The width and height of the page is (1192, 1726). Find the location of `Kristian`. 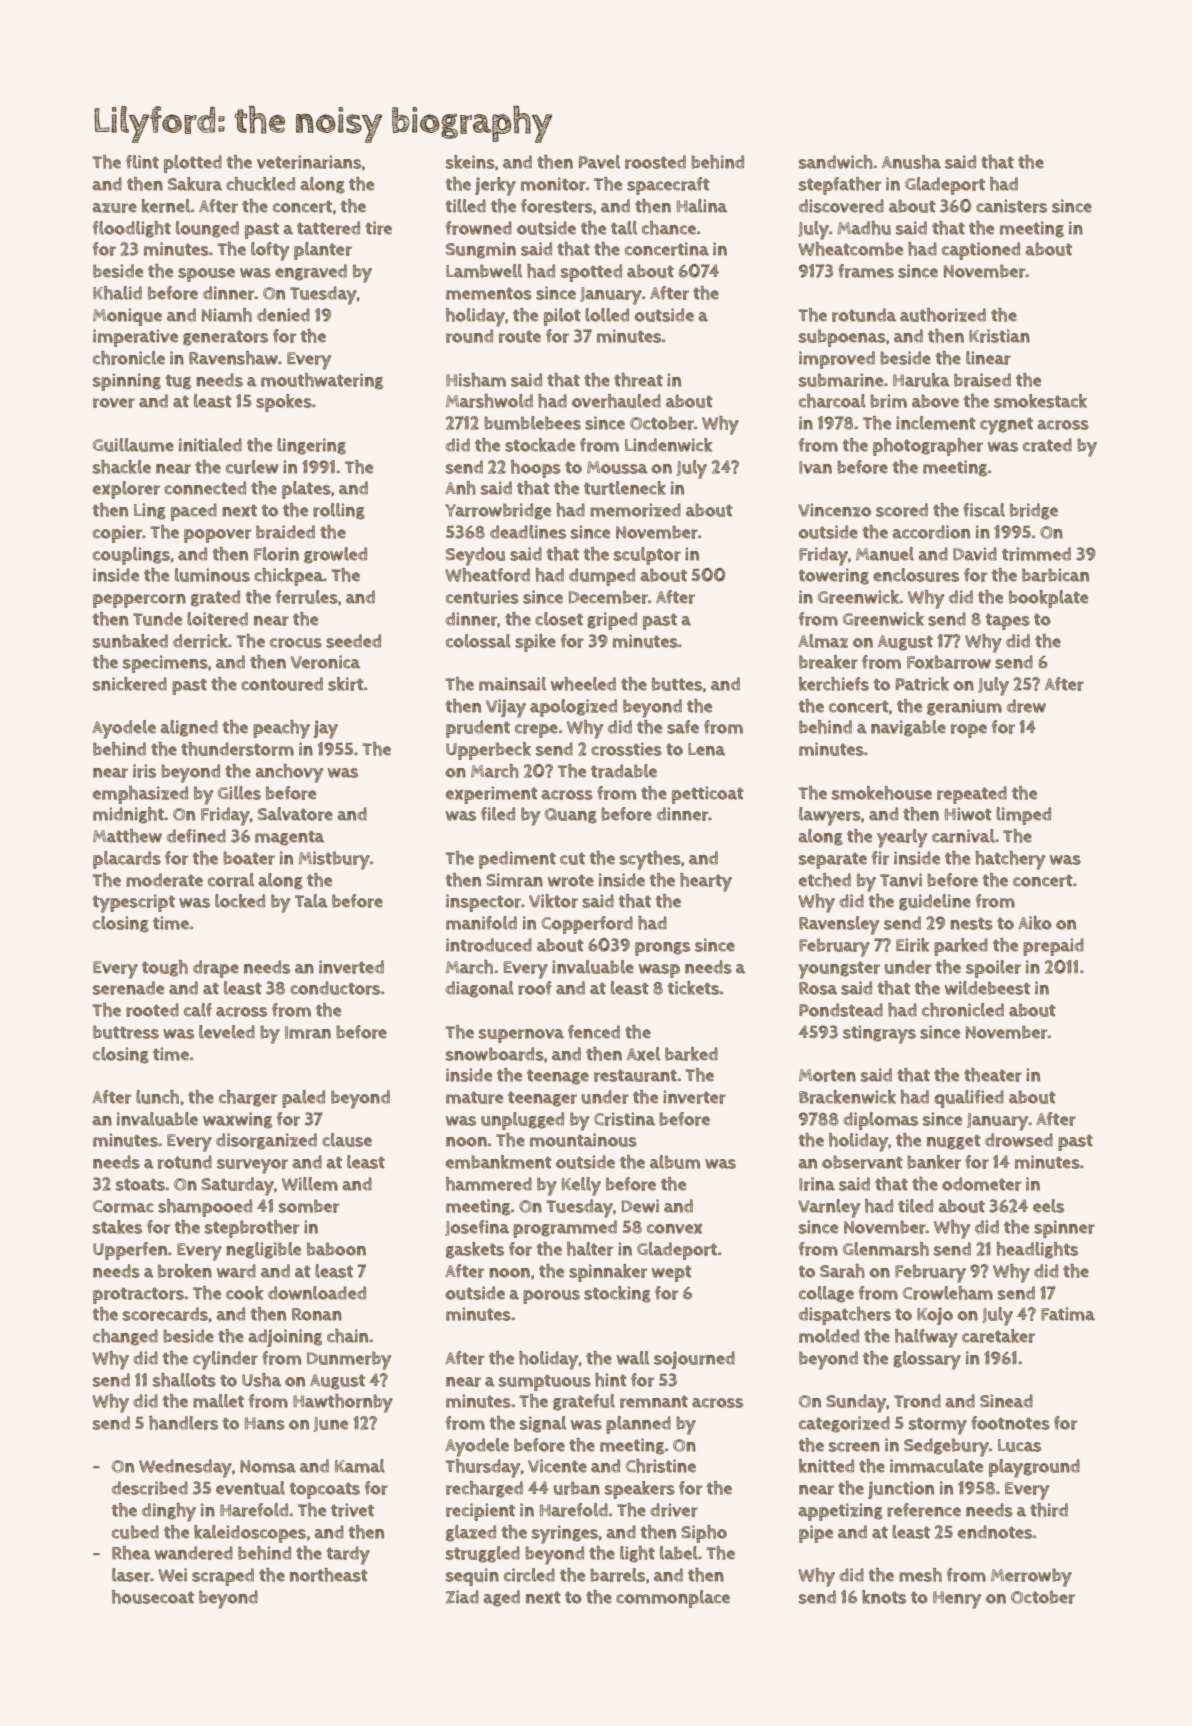

Kristian is located at coordinates (999, 336).
